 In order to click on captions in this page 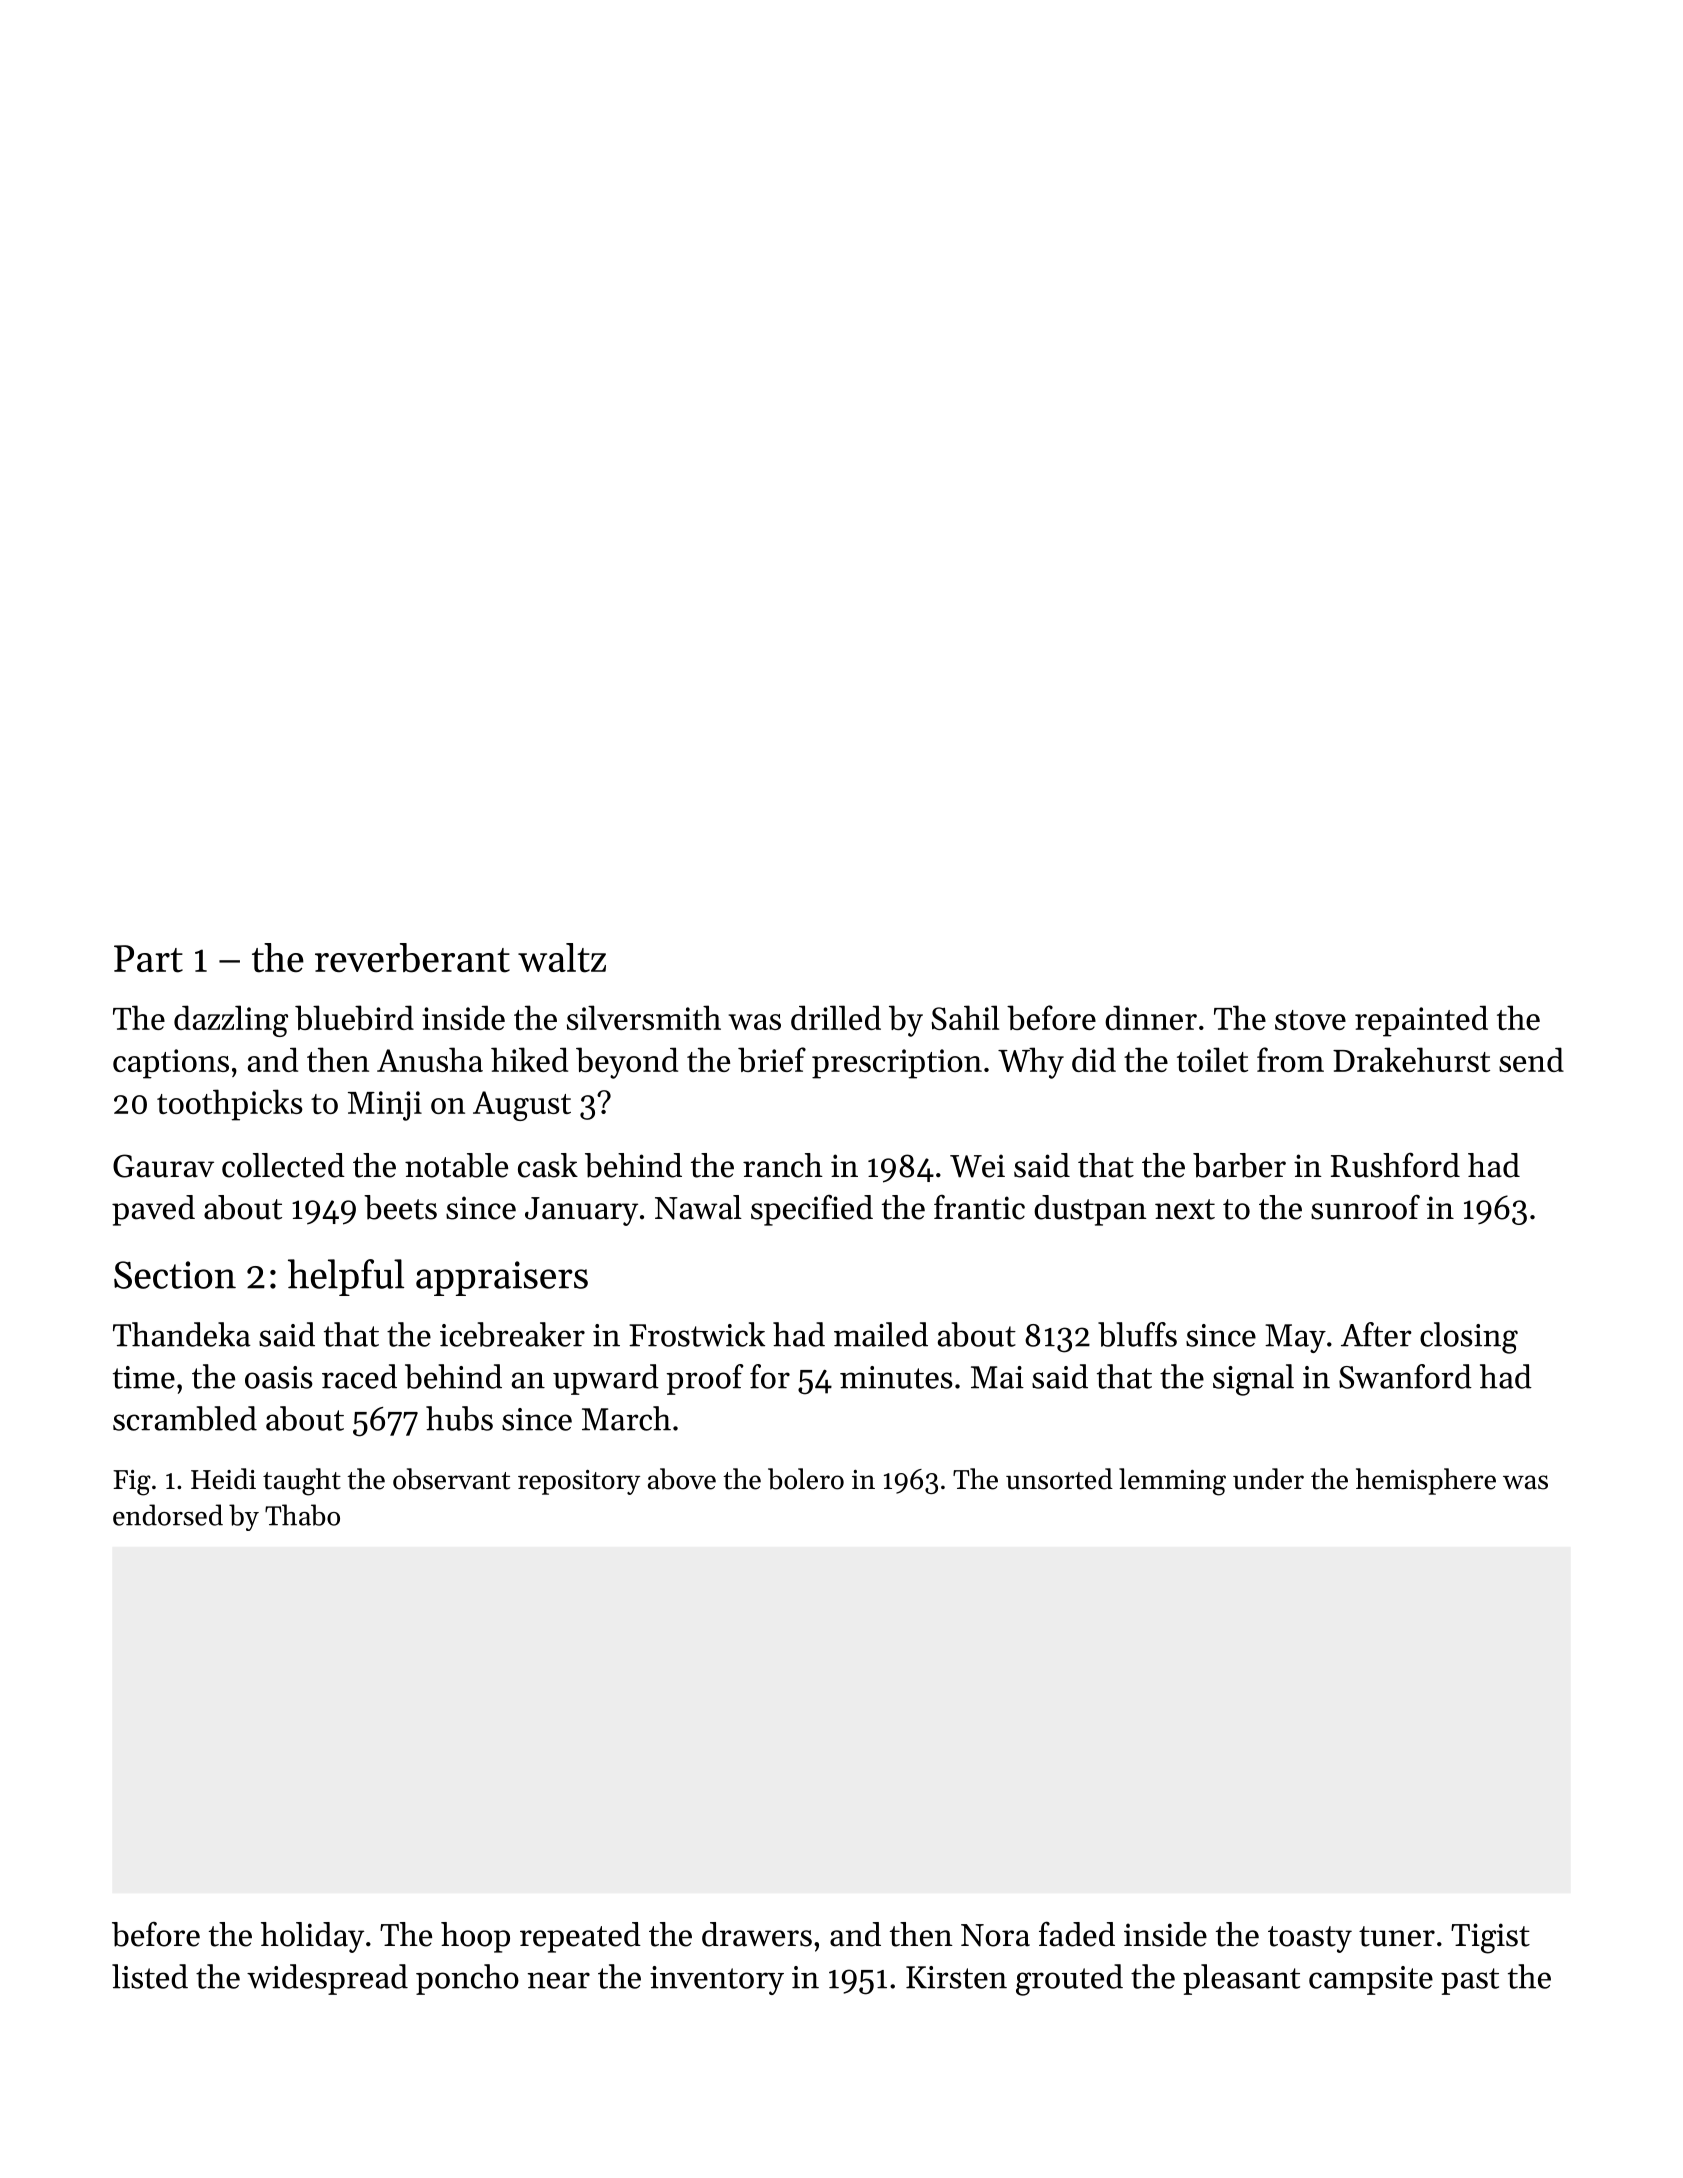, I will do `click(171, 1064)`.
